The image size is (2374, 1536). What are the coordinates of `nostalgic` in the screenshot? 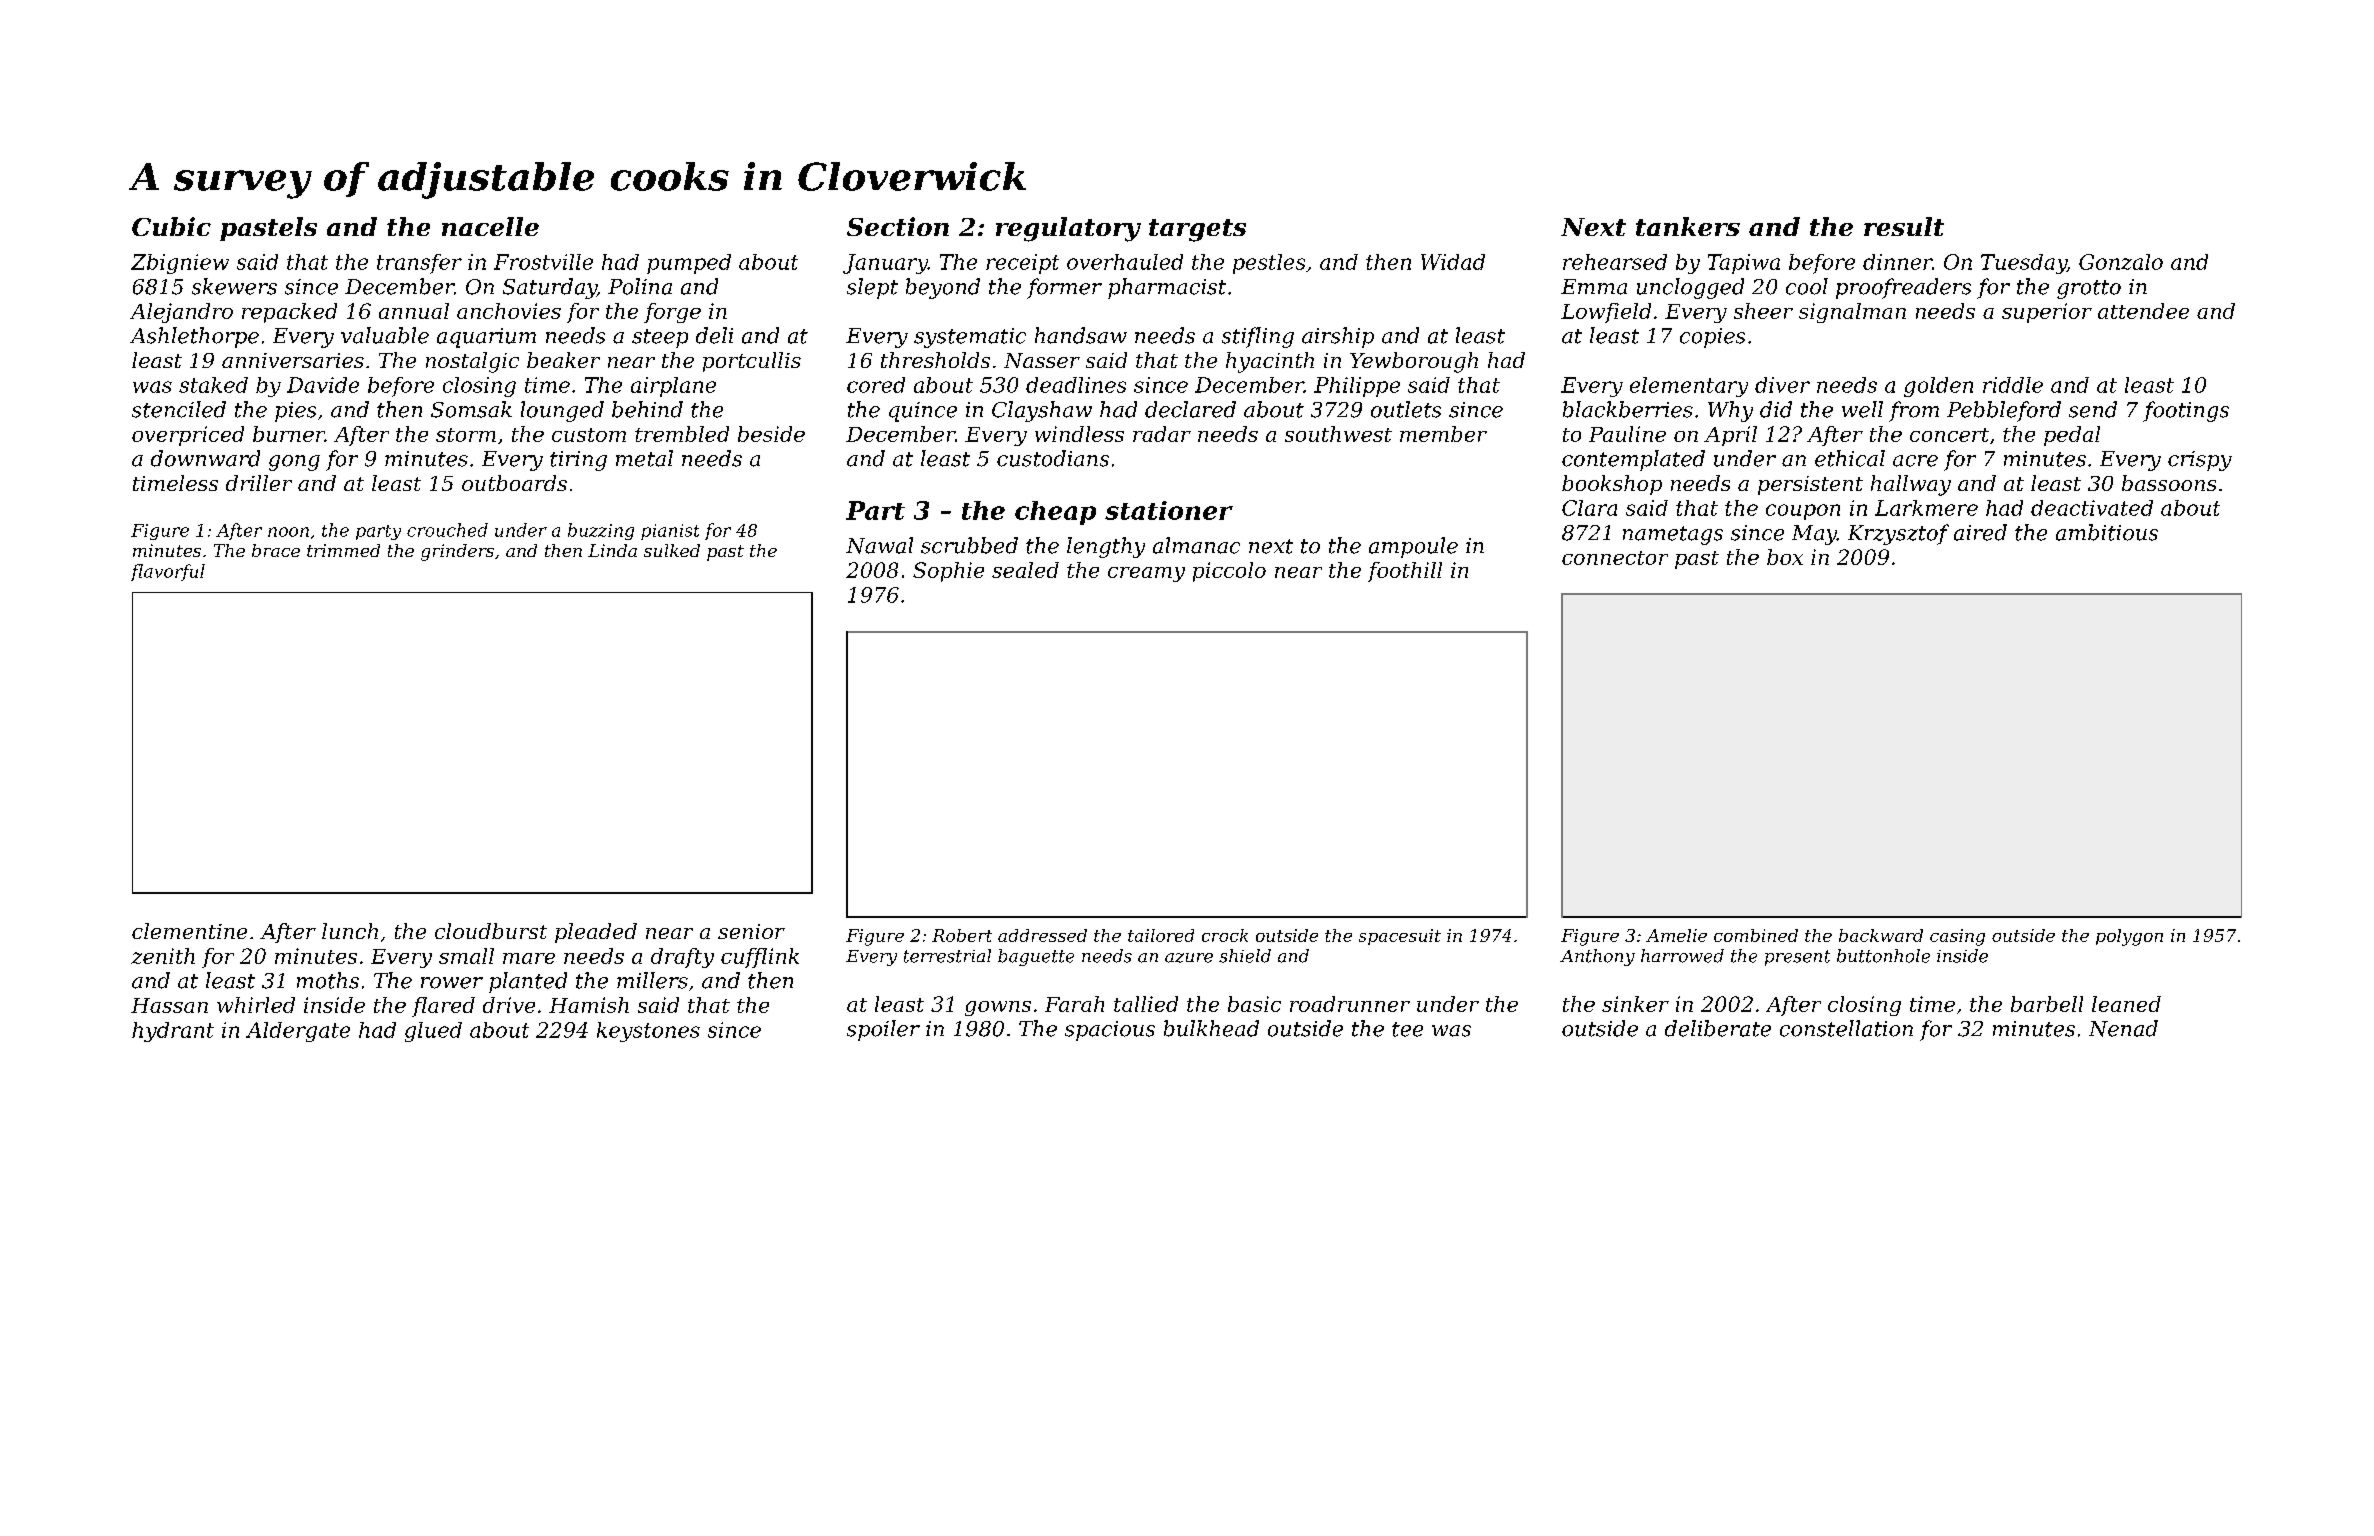 It's located at (472, 362).
